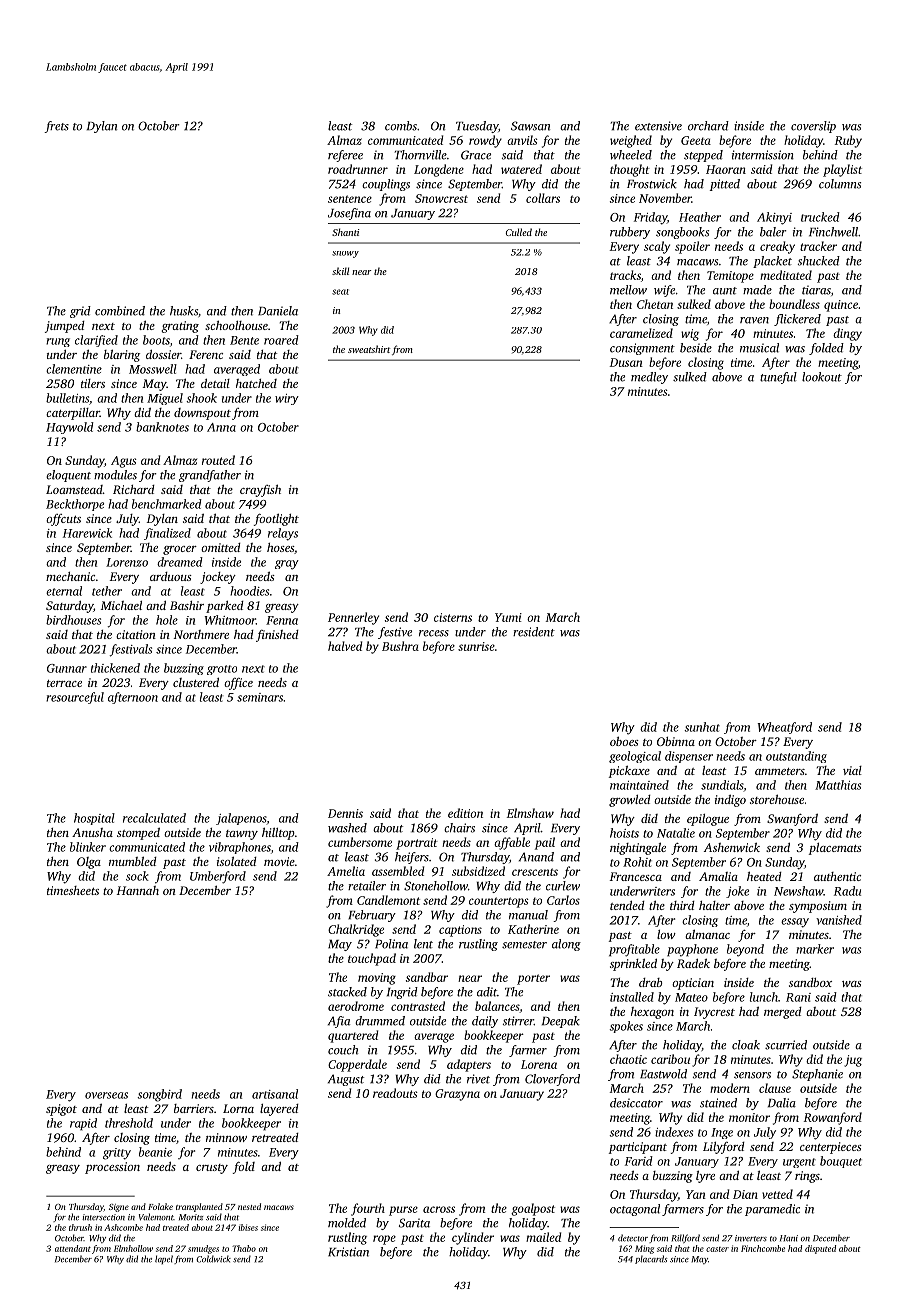  I want to click on vial, so click(852, 770).
